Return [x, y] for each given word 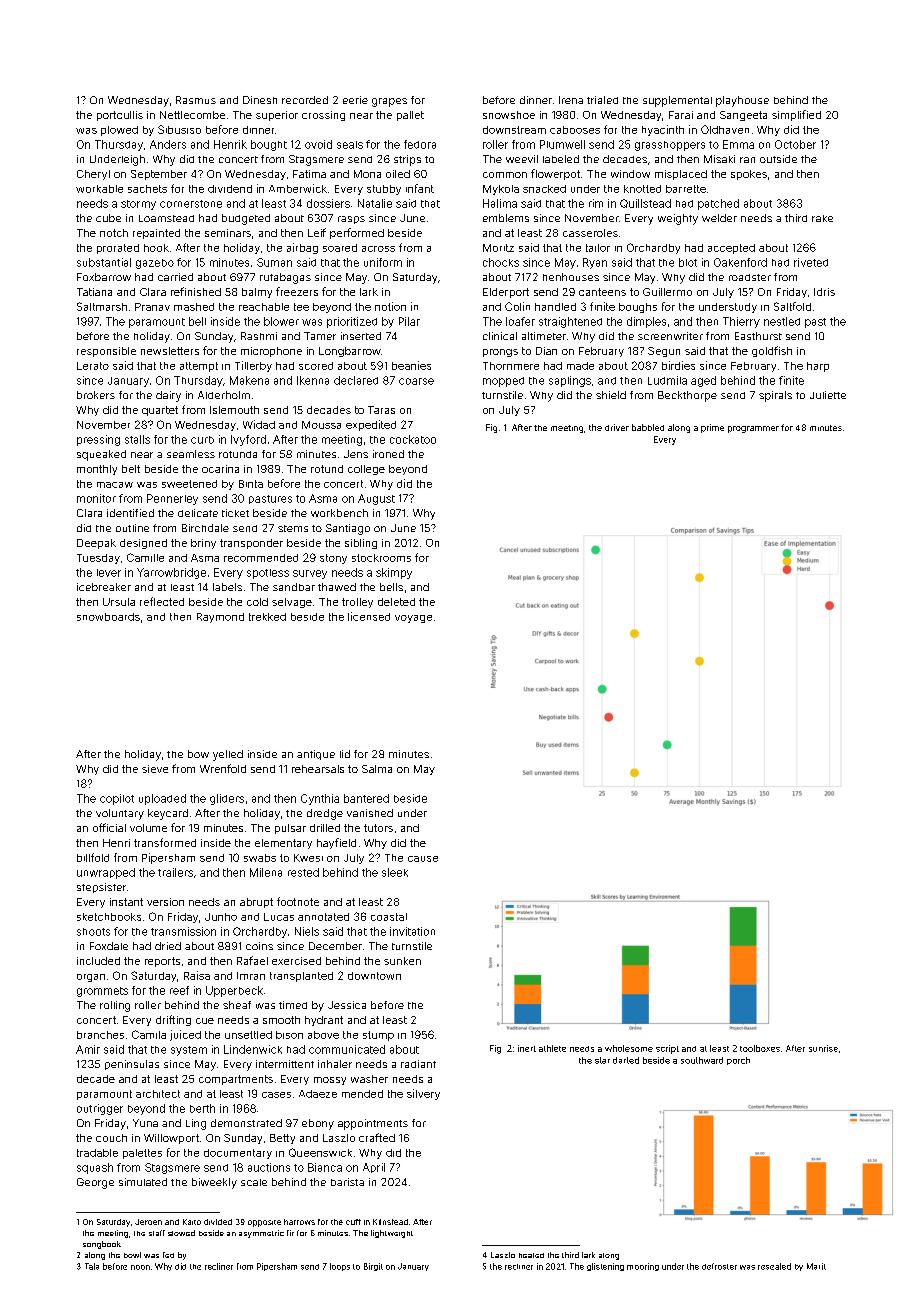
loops [340, 1267]
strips [407, 160]
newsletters [170, 351]
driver [617, 427]
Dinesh [260, 100]
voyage [413, 619]
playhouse [742, 101]
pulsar [290, 829]
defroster [719, 1266]
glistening [605, 1267]
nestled [782, 321]
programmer [753, 429]
